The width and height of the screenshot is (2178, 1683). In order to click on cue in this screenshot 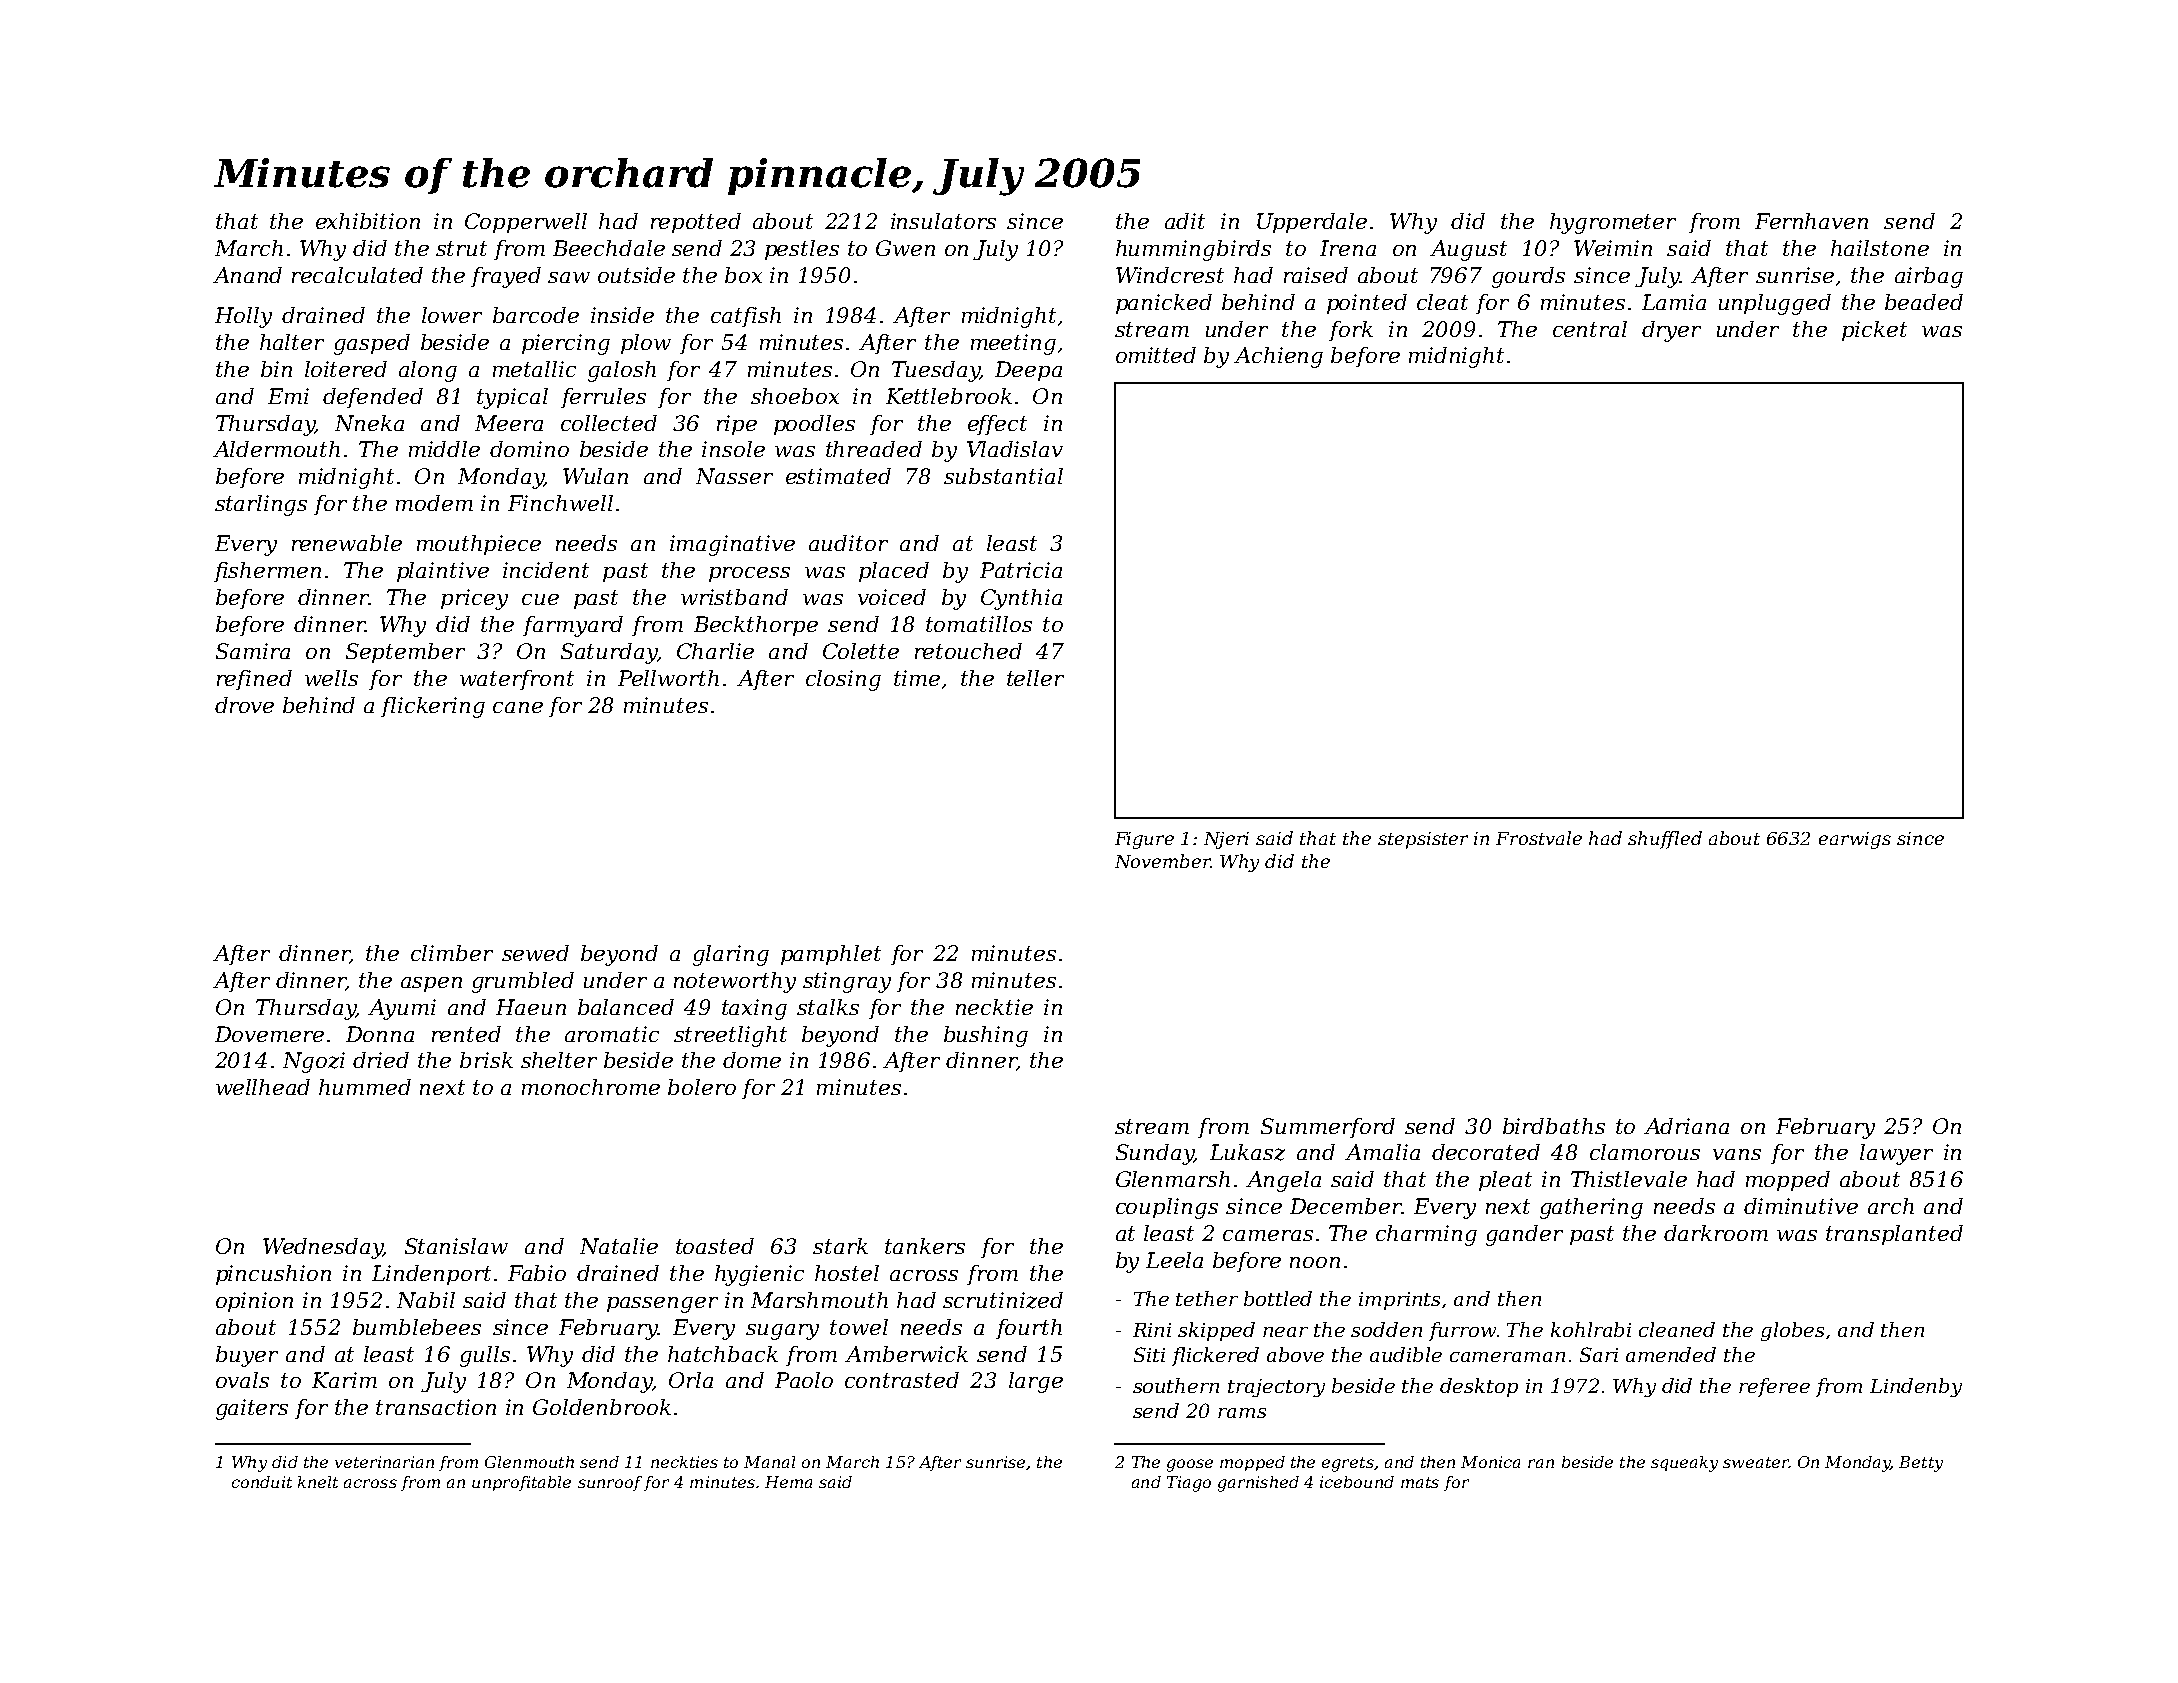, I will do `click(540, 599)`.
